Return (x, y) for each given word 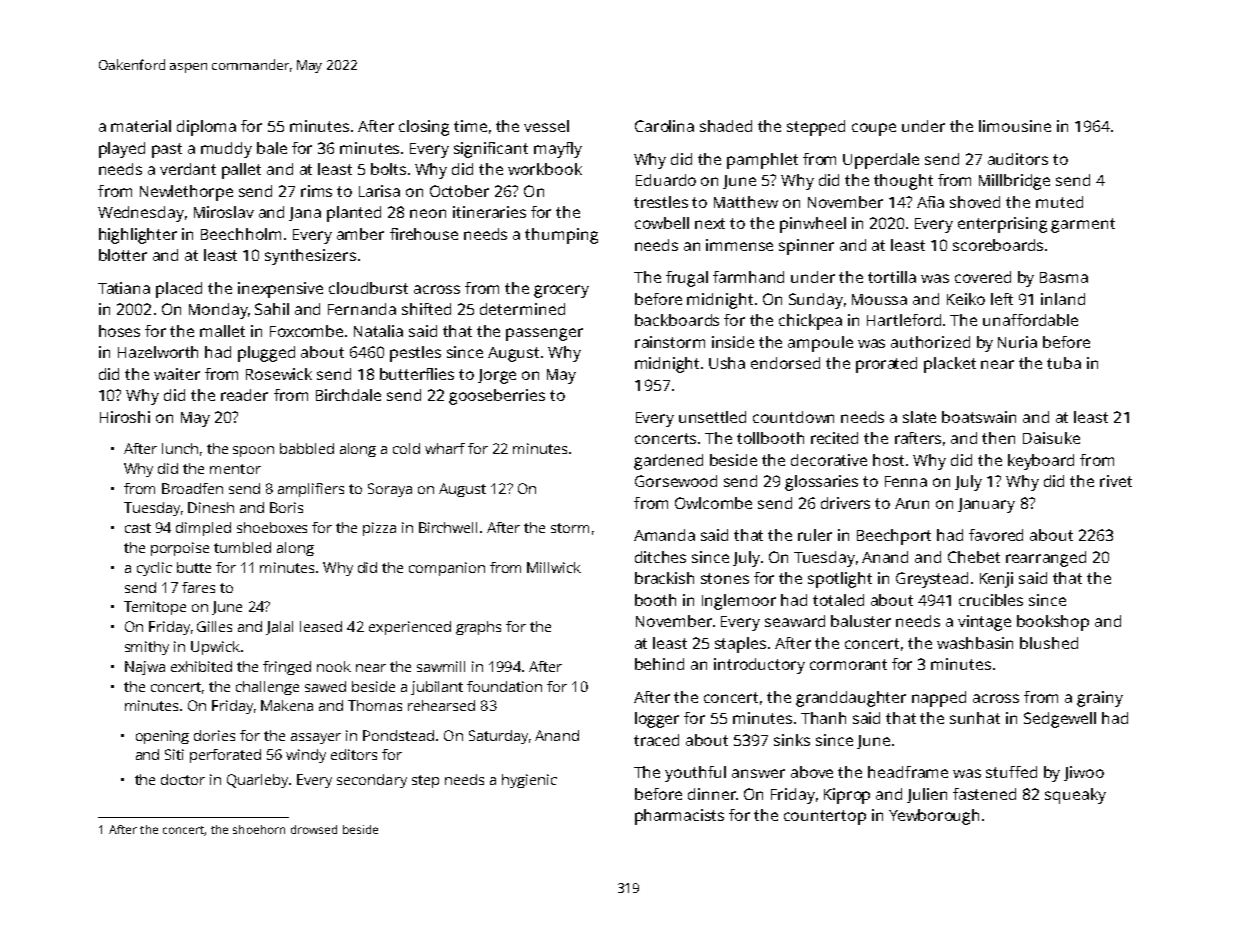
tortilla (892, 277)
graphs (478, 628)
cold (406, 448)
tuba (1064, 363)
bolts (388, 169)
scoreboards (998, 245)
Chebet (974, 557)
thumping (561, 236)
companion (447, 569)
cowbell (662, 223)
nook (334, 666)
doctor (183, 779)
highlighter (138, 236)
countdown (793, 417)
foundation (504, 686)
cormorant (848, 664)
